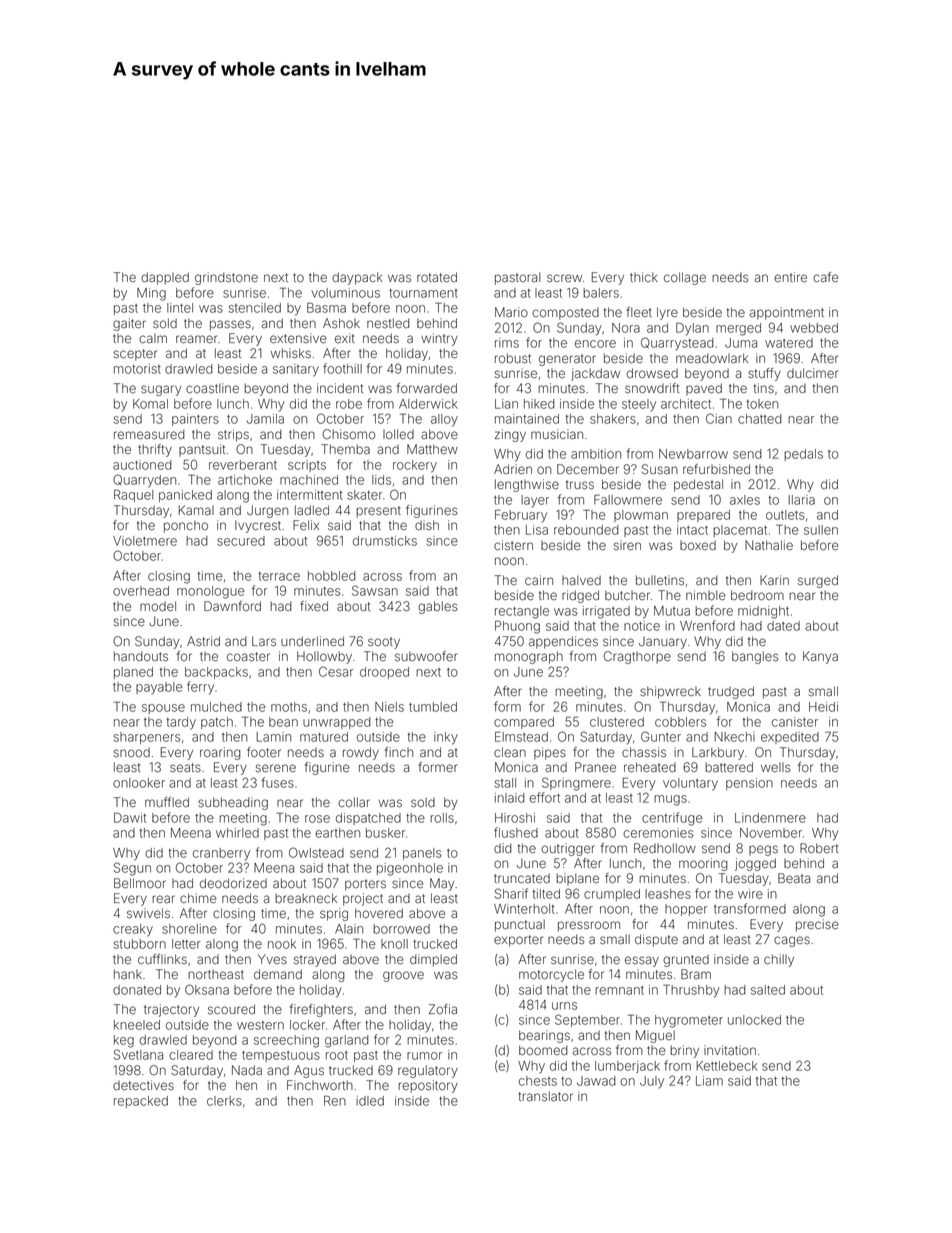 This screenshot has height=1233, width=952. Describe the element at coordinates (232, 606) in the screenshot. I see `Dawnford` at that location.
